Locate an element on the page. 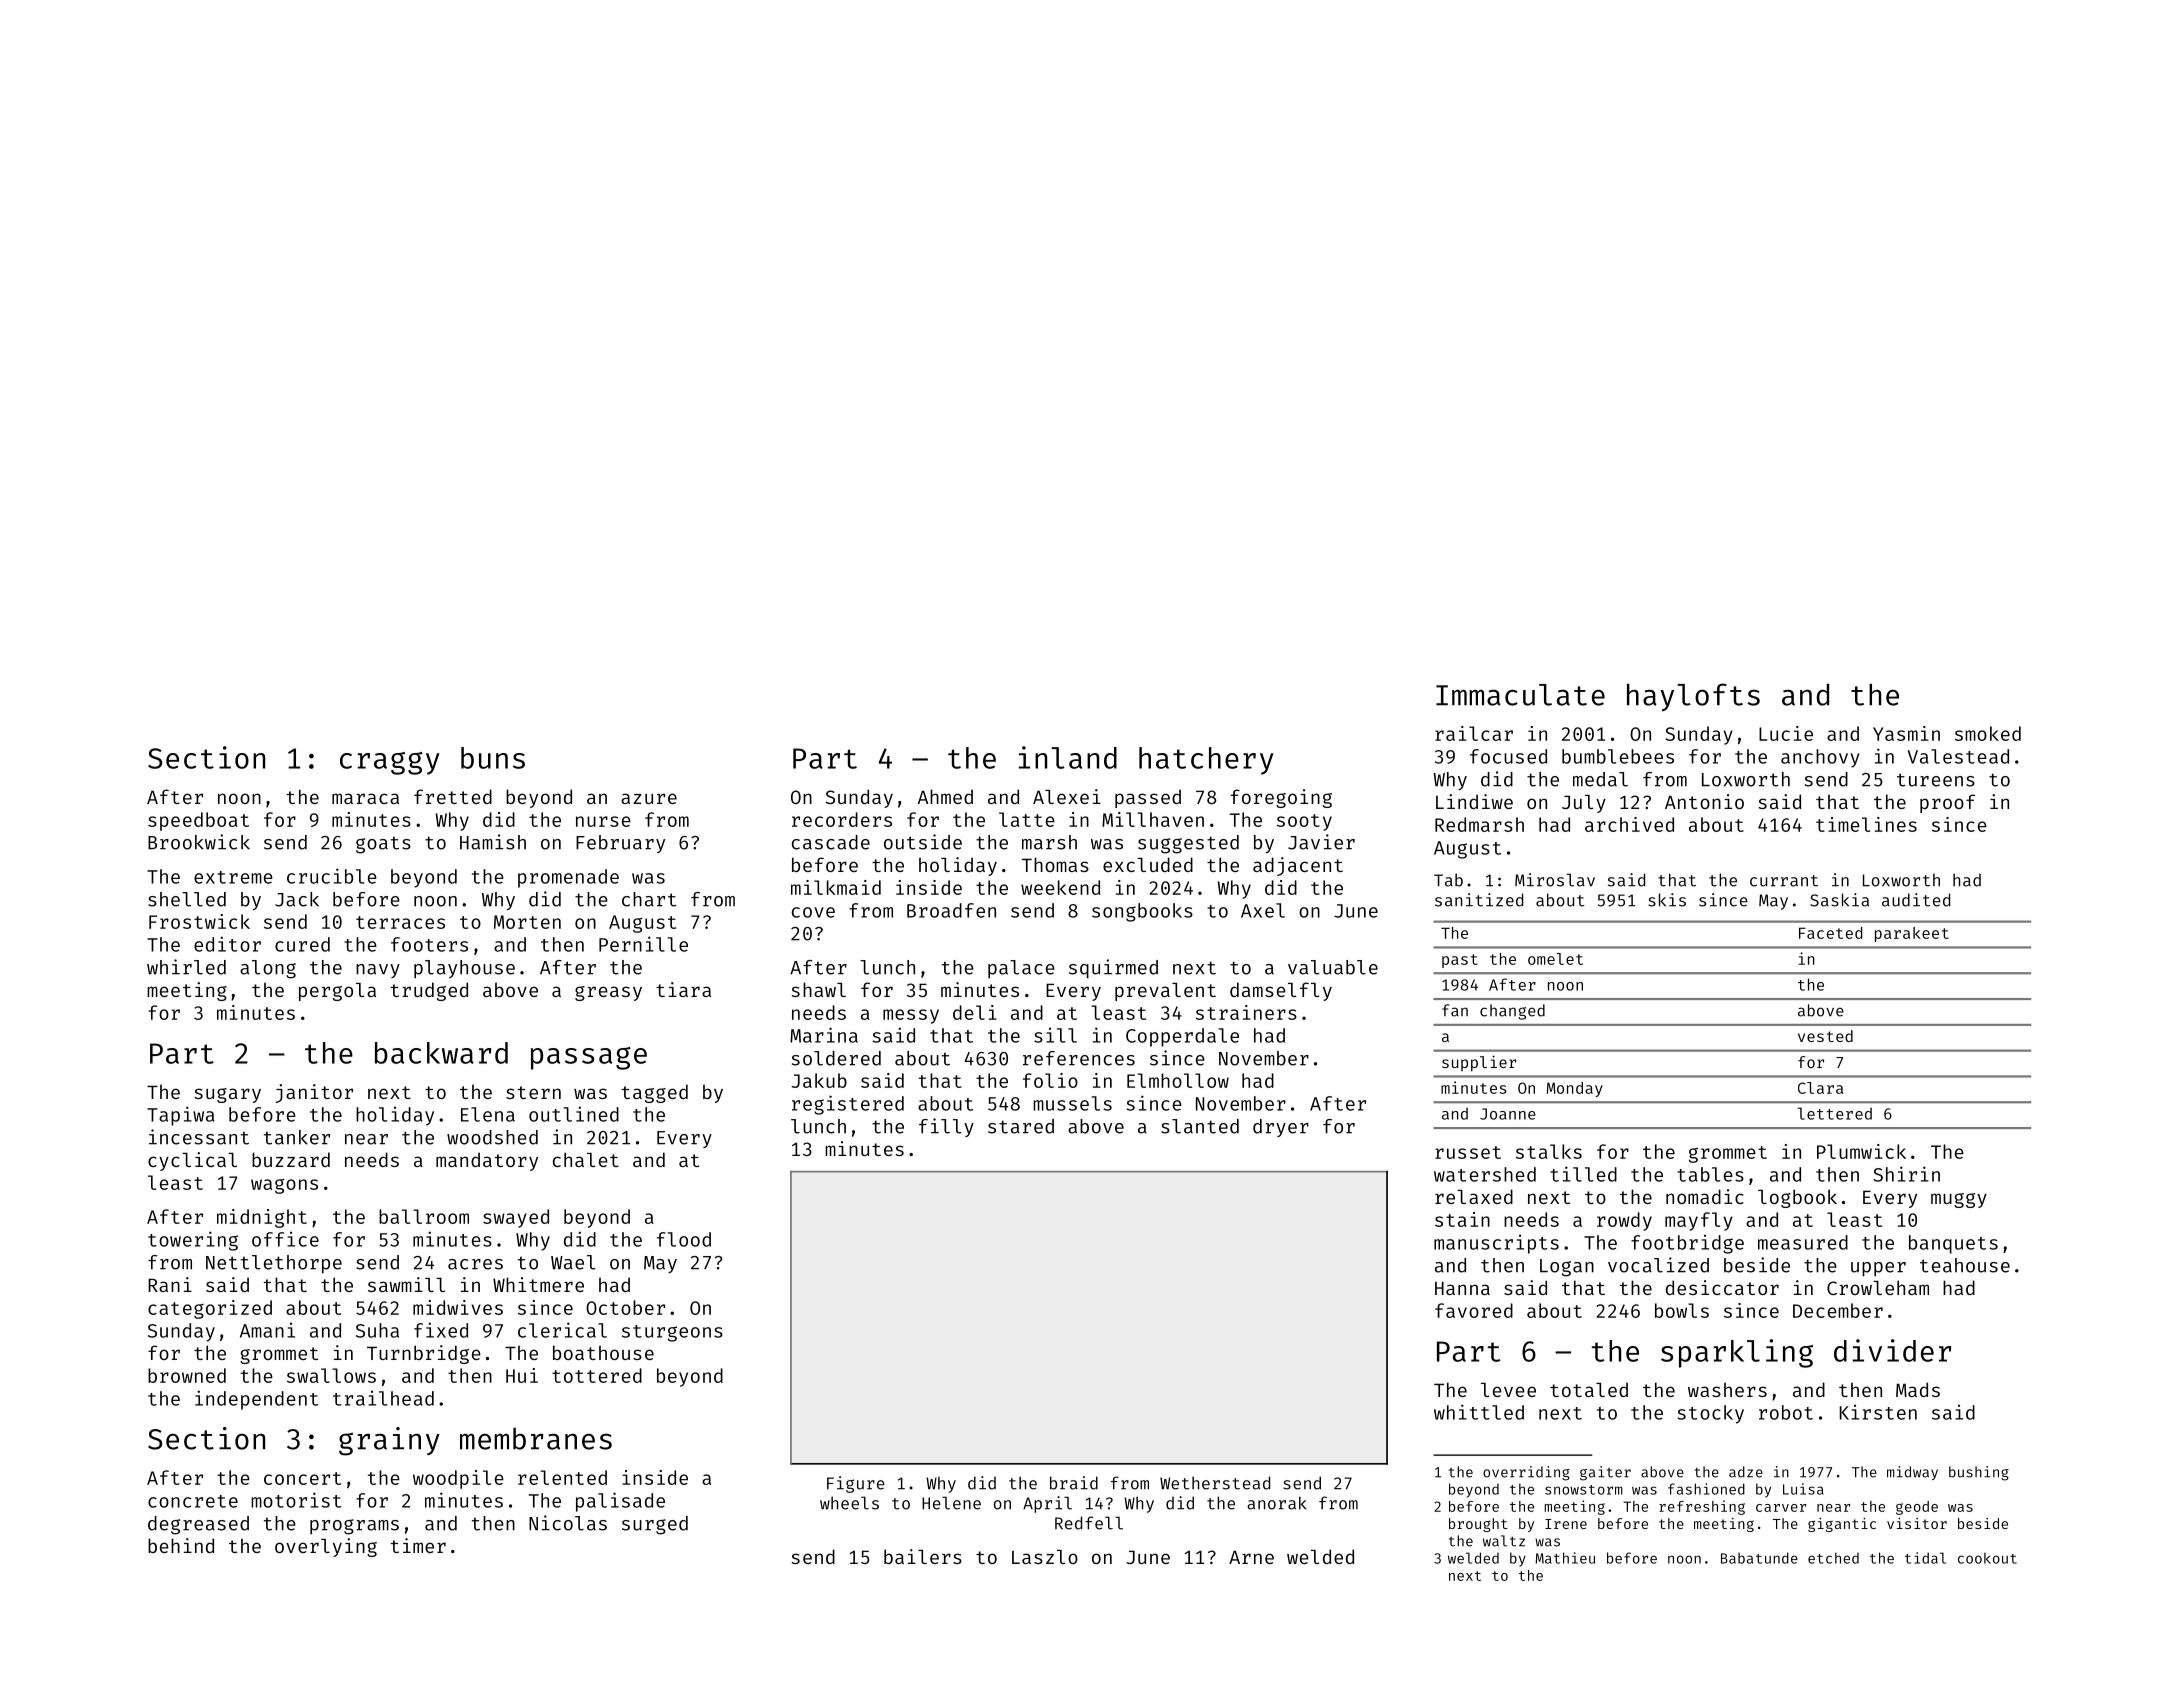 Image resolution: width=2178 pixels, height=1683 pixels. tagged is located at coordinates (655, 1093).
